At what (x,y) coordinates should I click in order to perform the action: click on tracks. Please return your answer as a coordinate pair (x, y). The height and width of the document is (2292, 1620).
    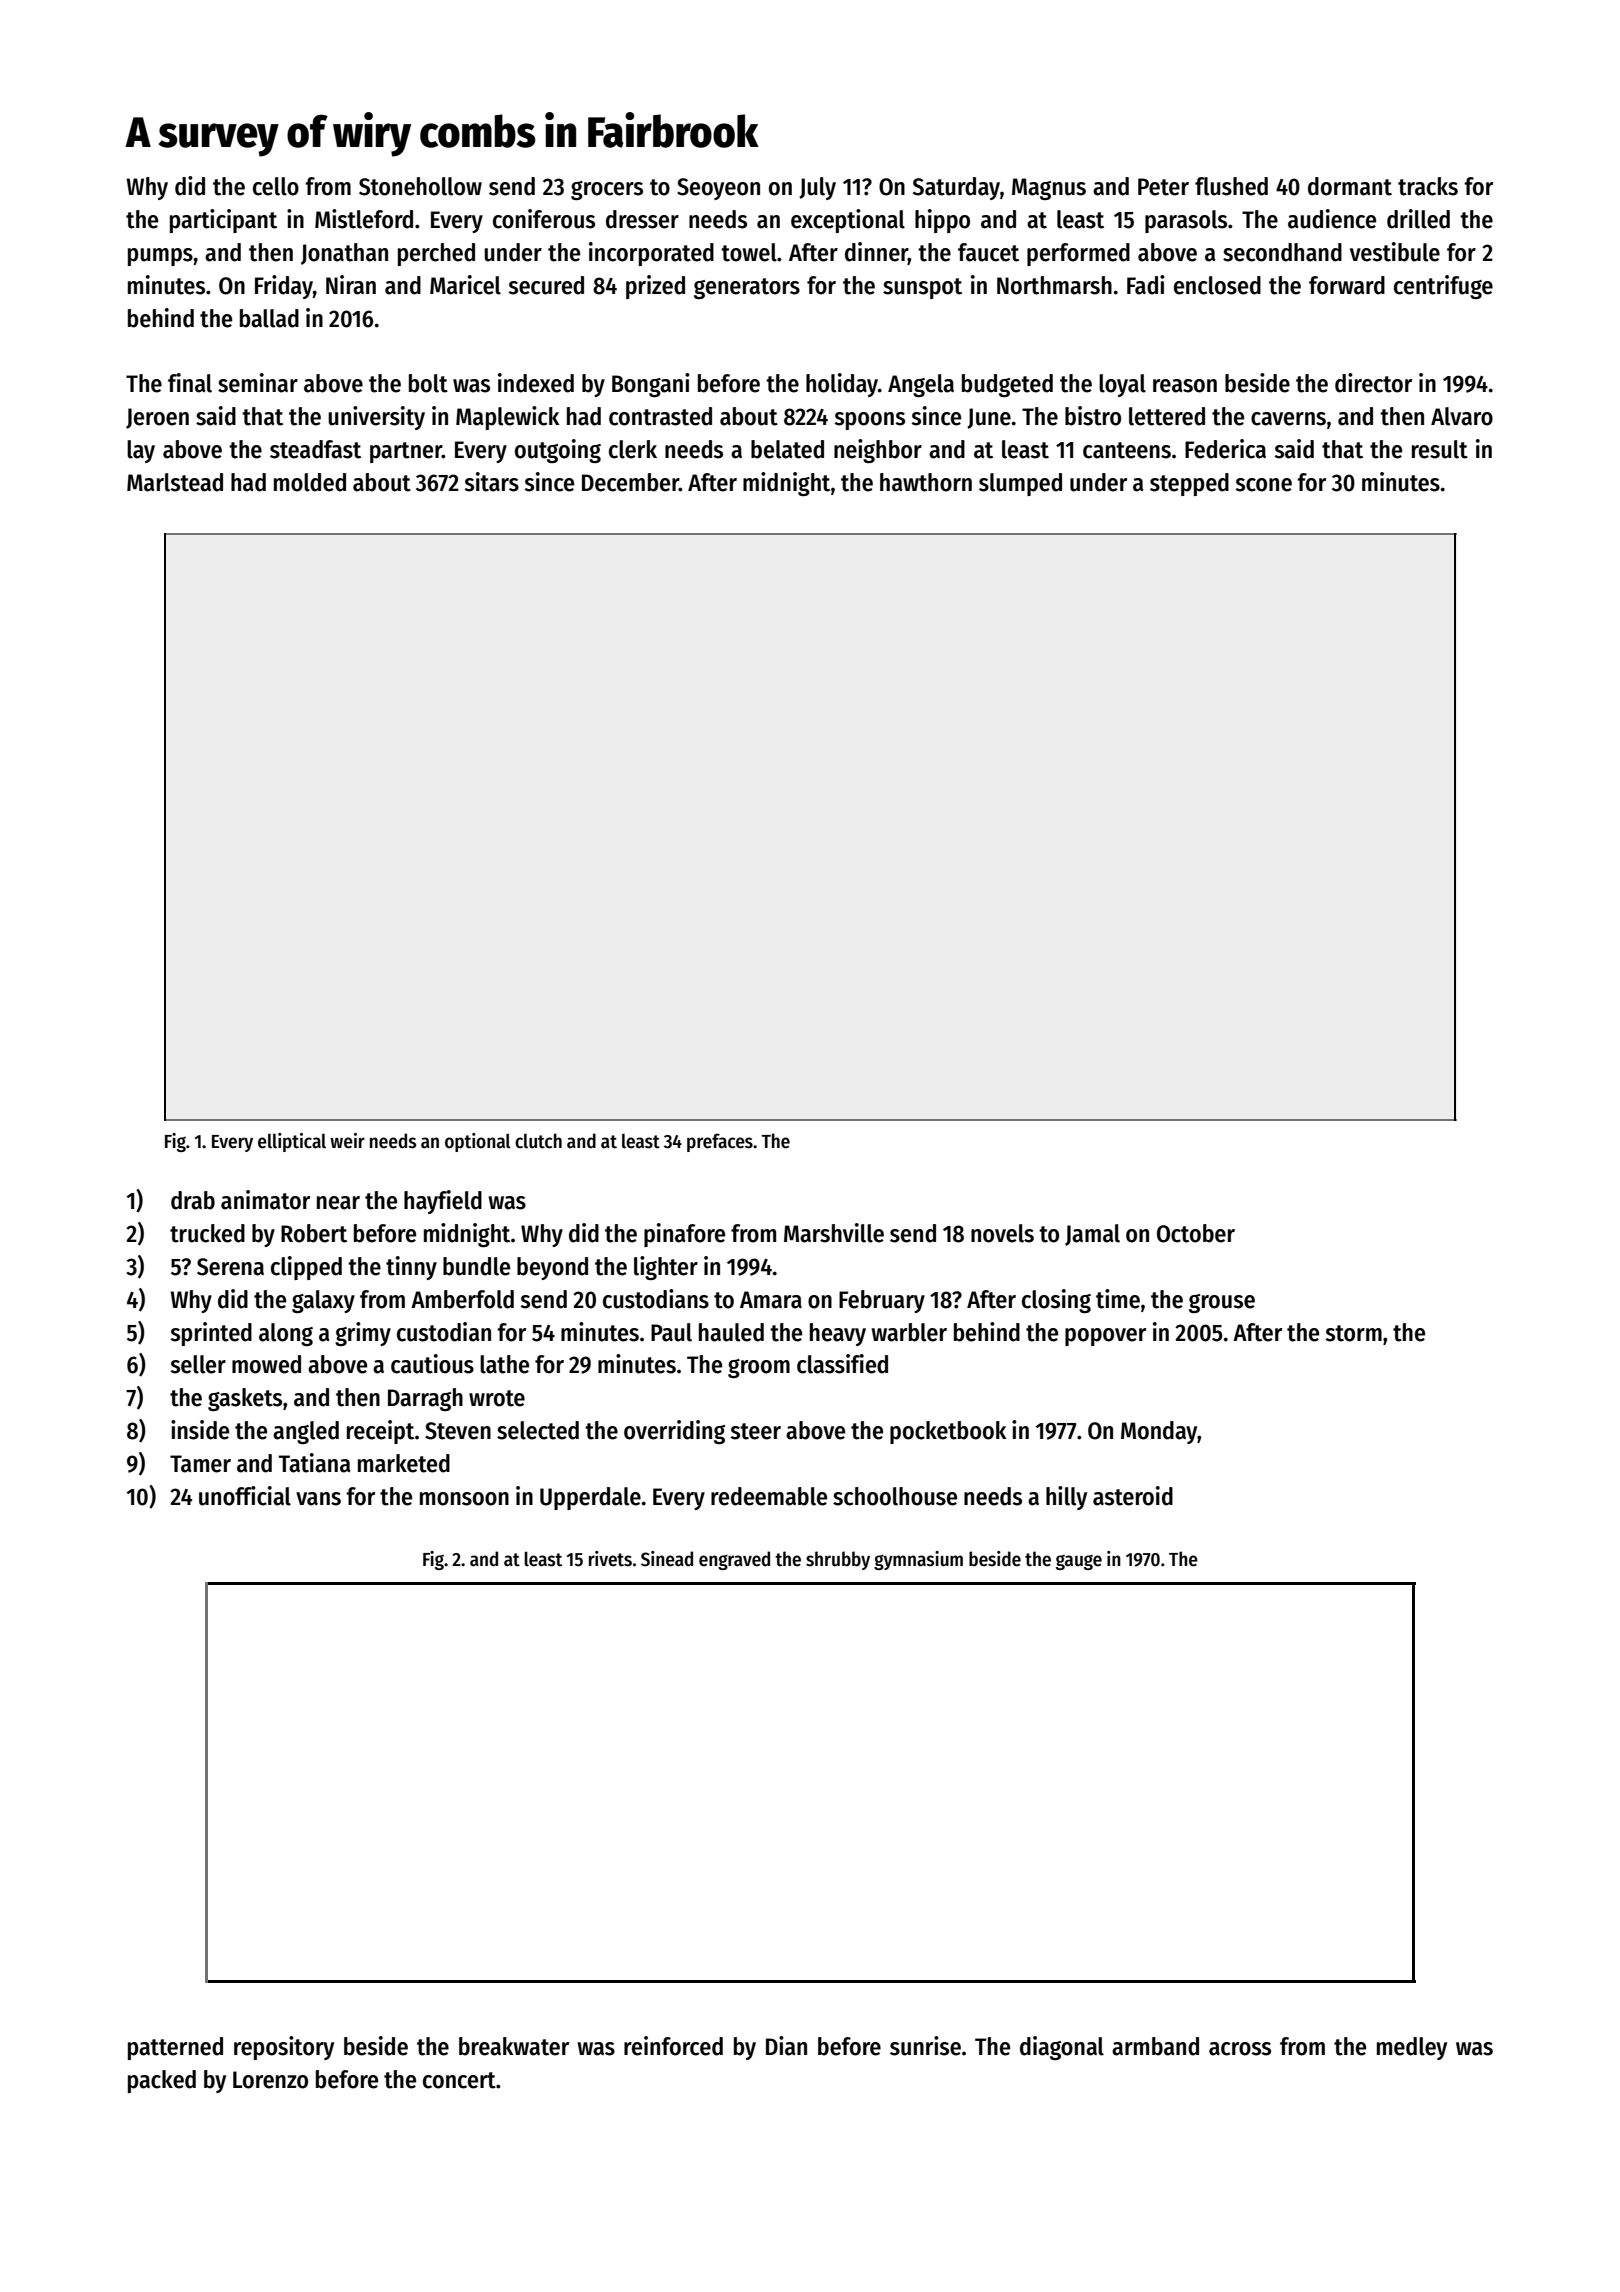
    Looking at the image, I should click on (1428, 186).
